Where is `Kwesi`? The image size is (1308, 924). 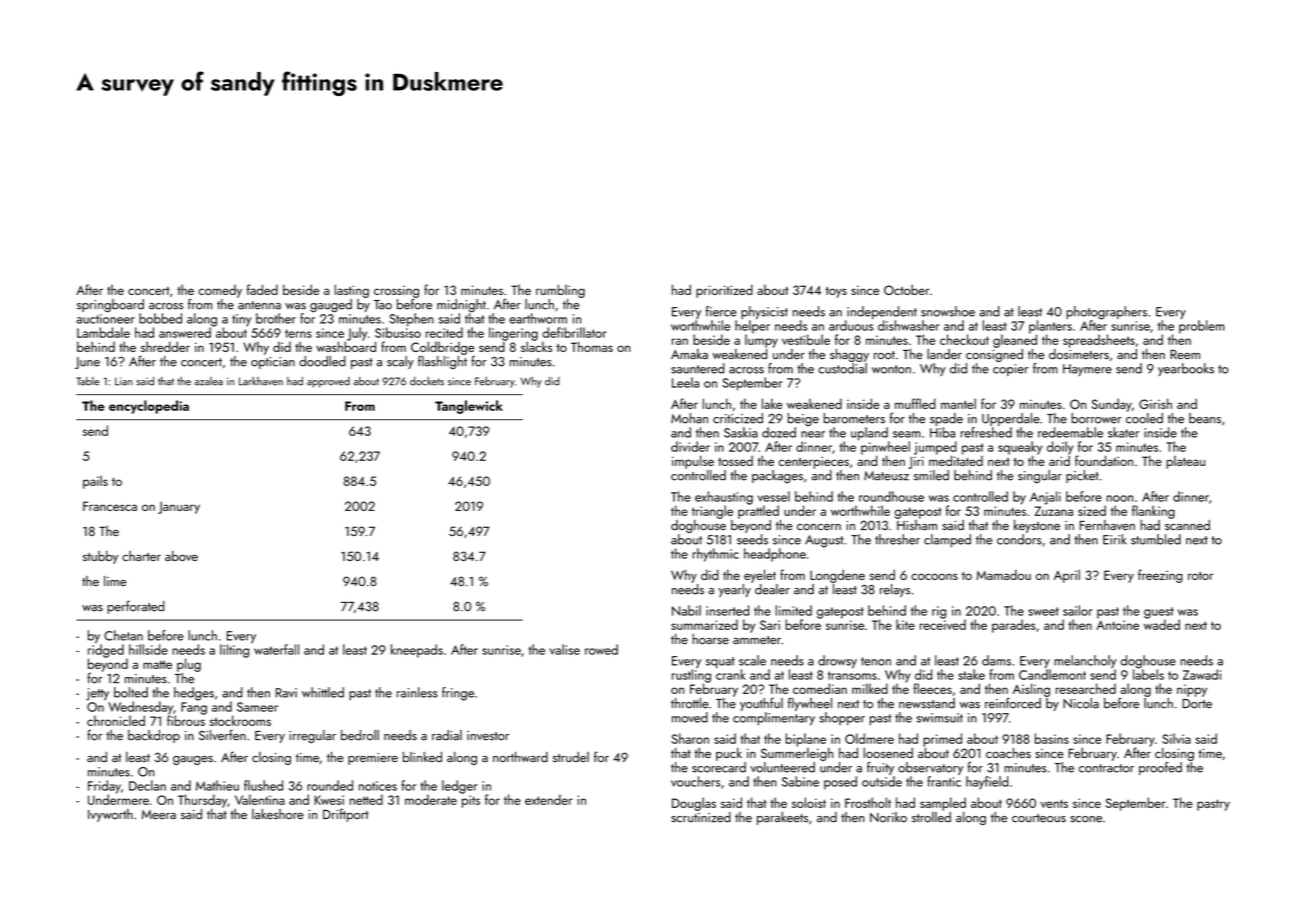
Kwesi is located at coordinates (329, 800).
